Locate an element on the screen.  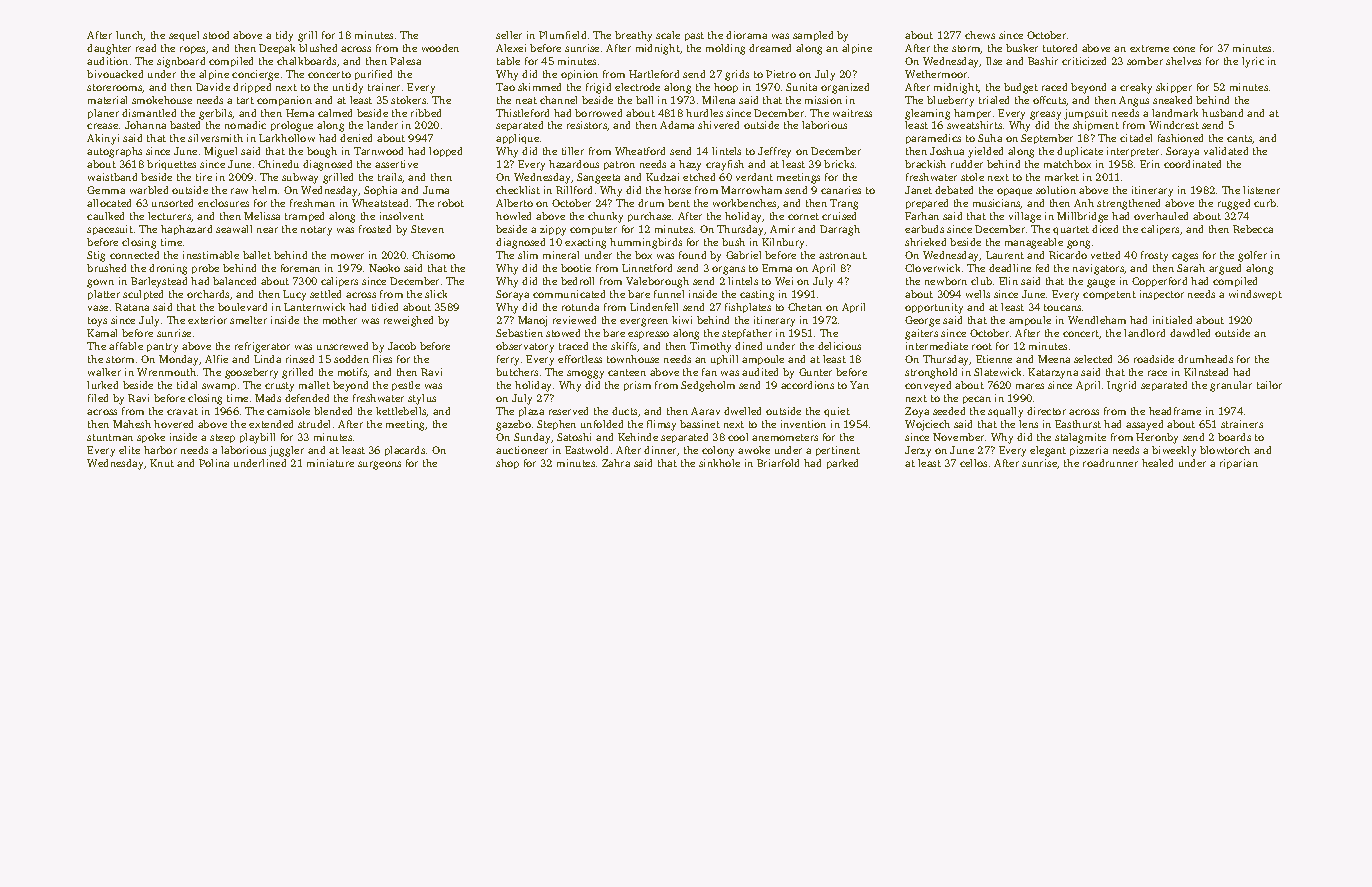
roadside is located at coordinates (1154, 359).
